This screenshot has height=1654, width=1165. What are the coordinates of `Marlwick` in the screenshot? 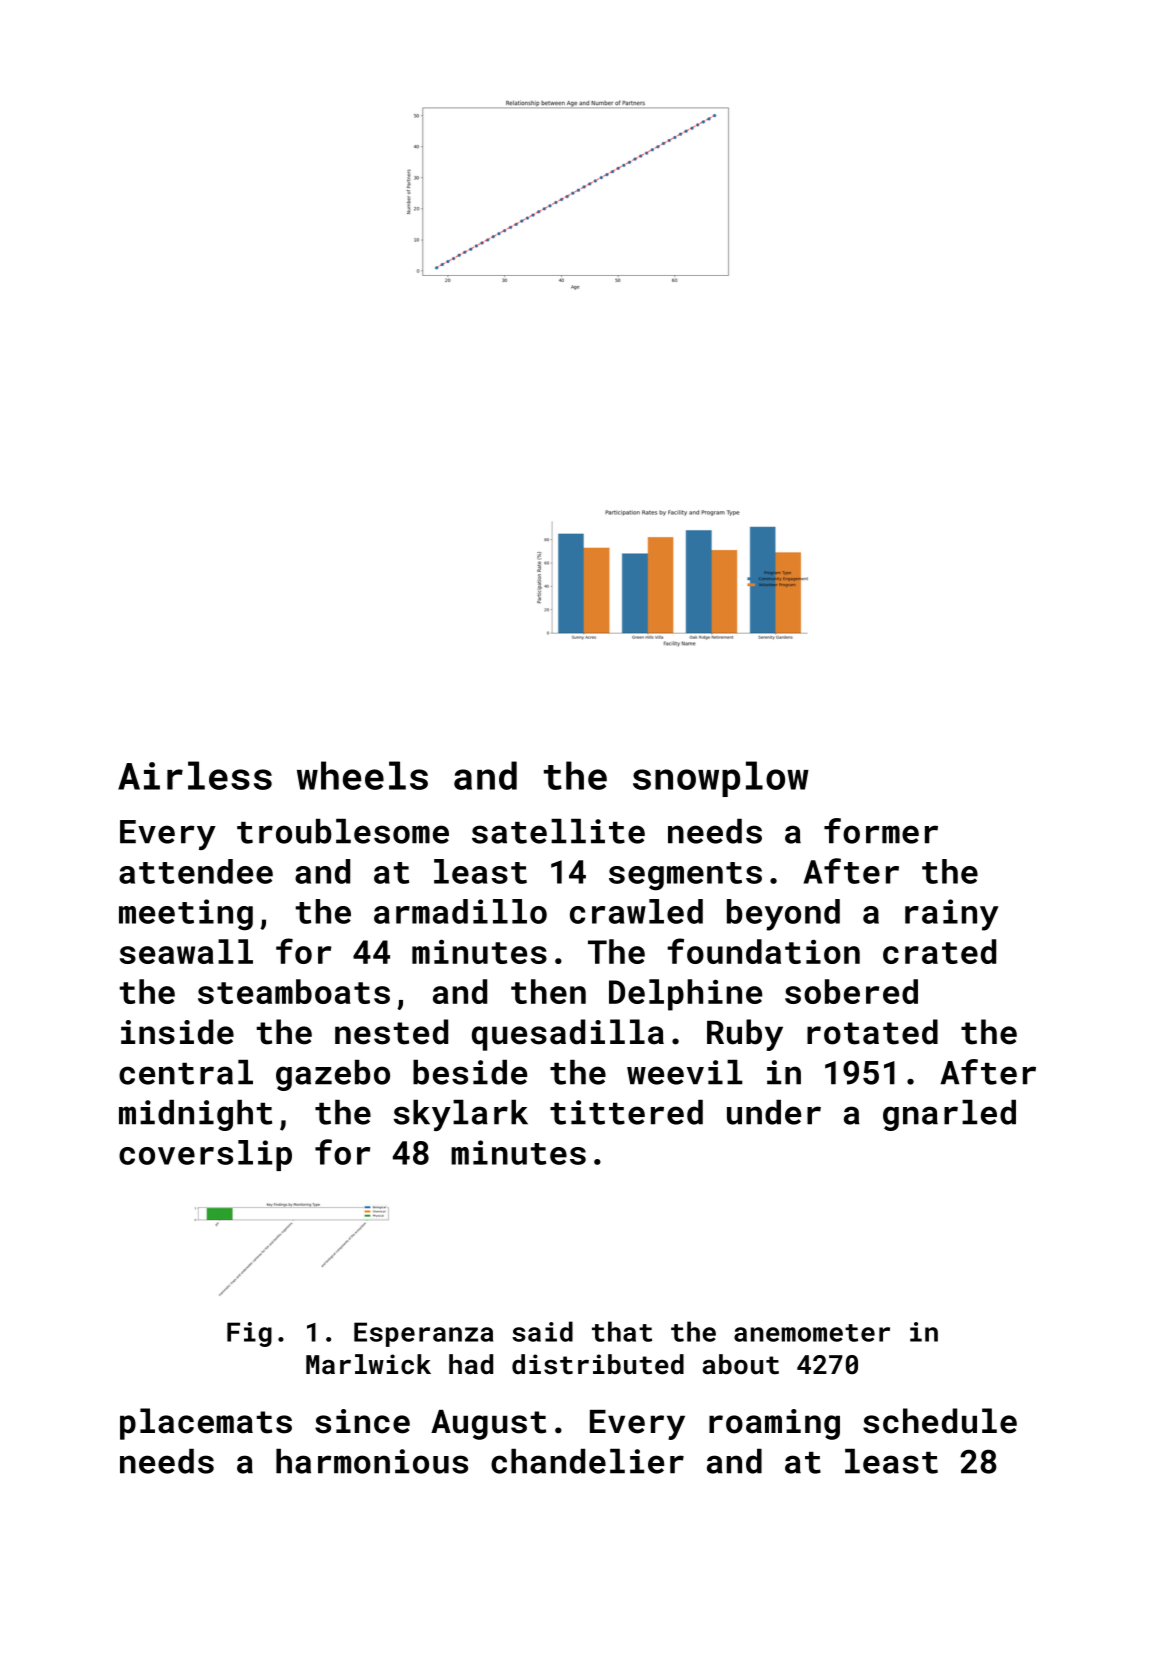 It's located at (368, 1364).
